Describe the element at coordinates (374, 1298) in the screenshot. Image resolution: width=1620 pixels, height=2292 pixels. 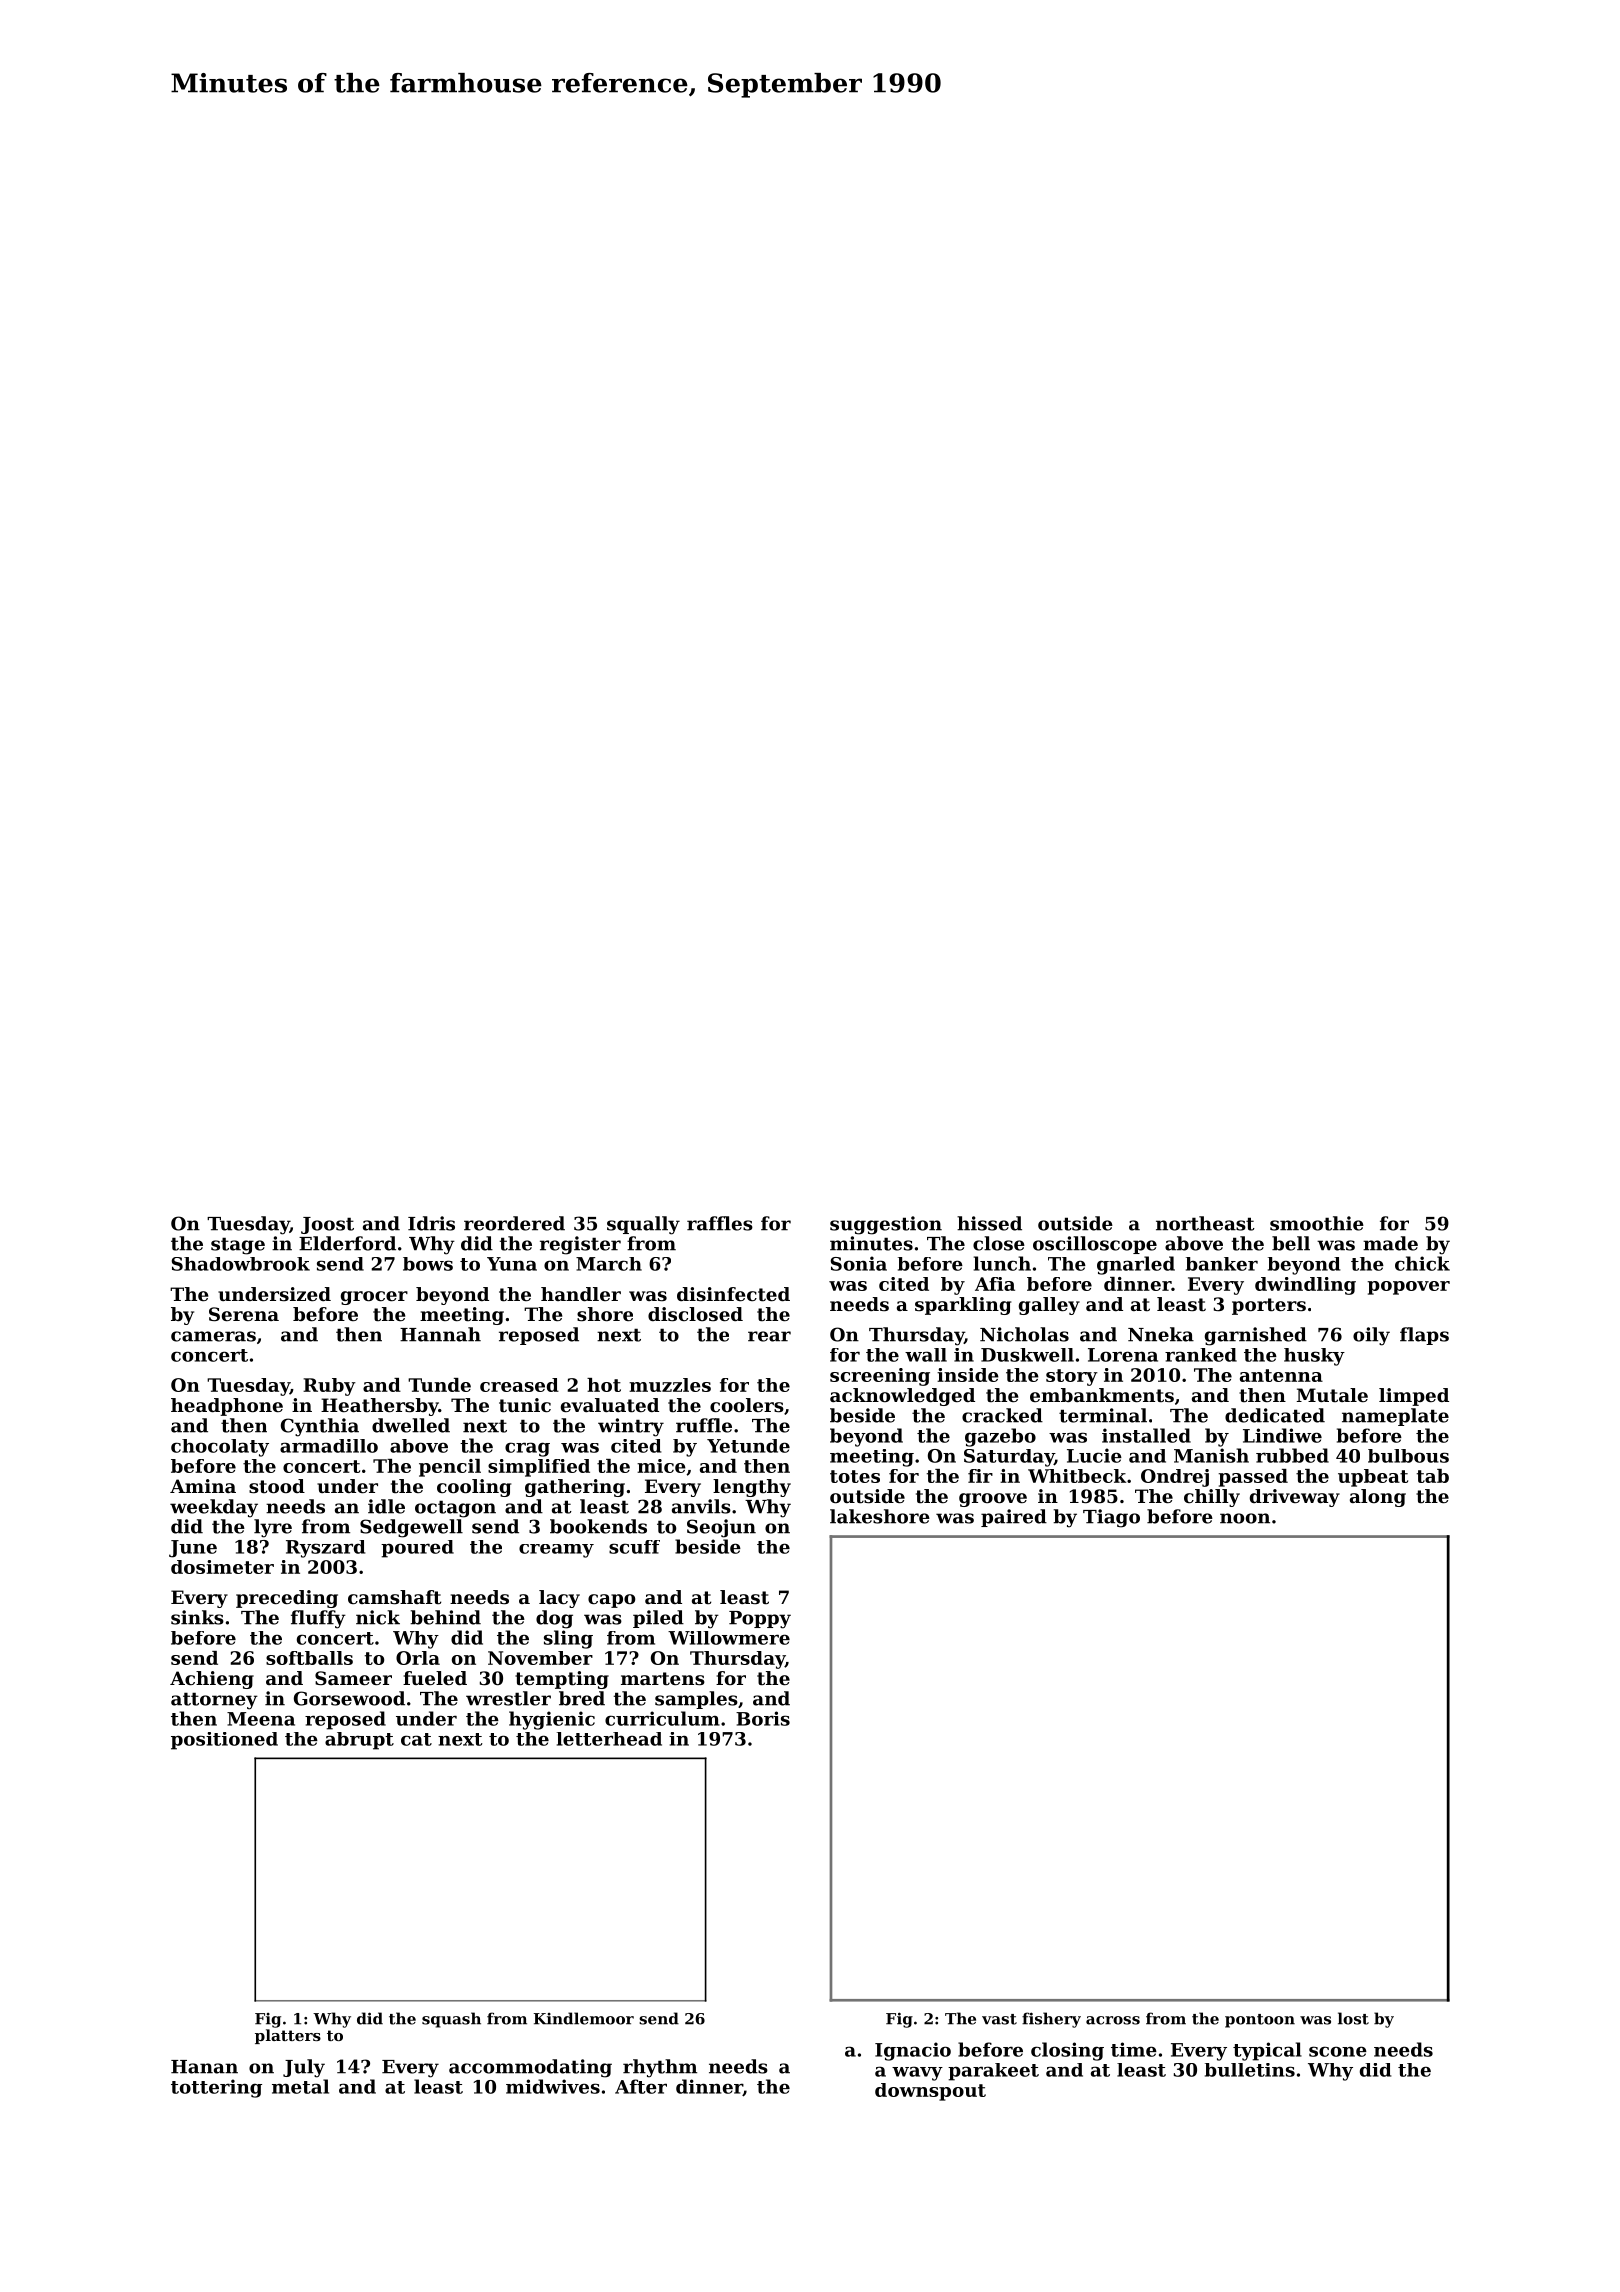
I see `grocer` at that location.
